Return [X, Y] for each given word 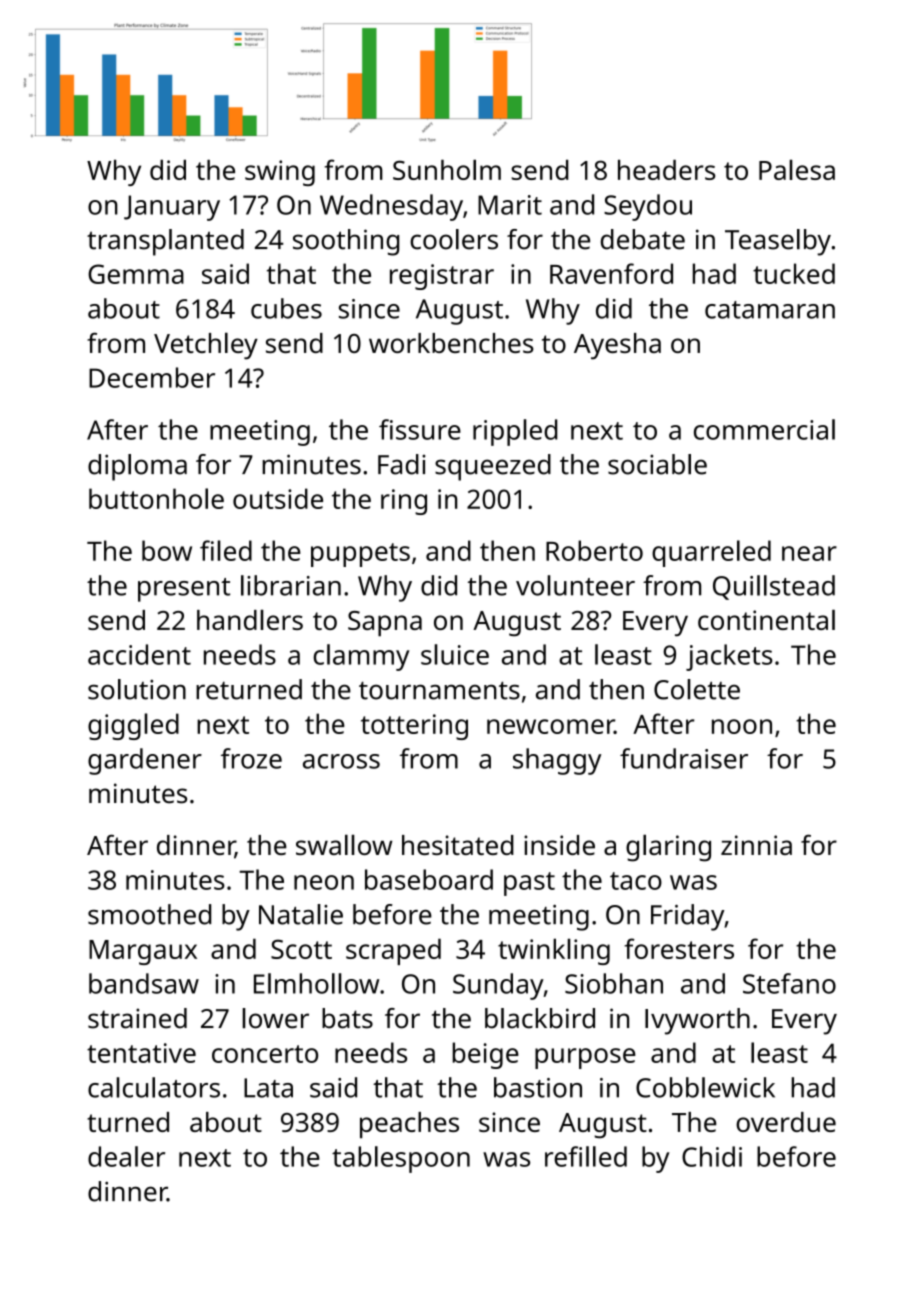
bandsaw [144, 983]
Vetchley [206, 346]
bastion [538, 1087]
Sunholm [447, 169]
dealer [126, 1156]
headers [666, 170]
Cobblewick [705, 1087]
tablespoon [401, 1159]
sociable [657, 464]
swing [280, 173]
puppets [360, 555]
